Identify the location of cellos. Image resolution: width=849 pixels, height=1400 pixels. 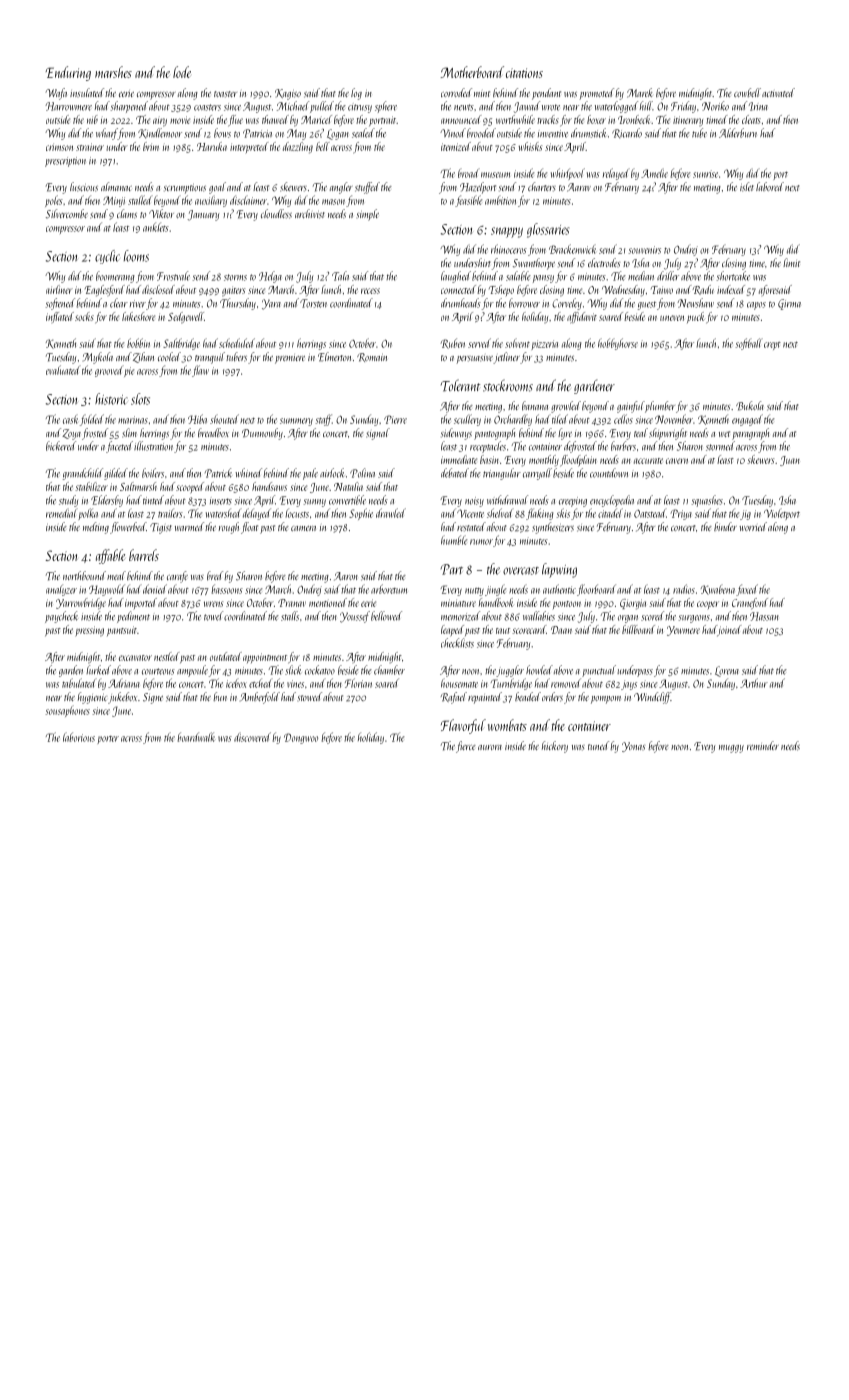
(623, 419).
